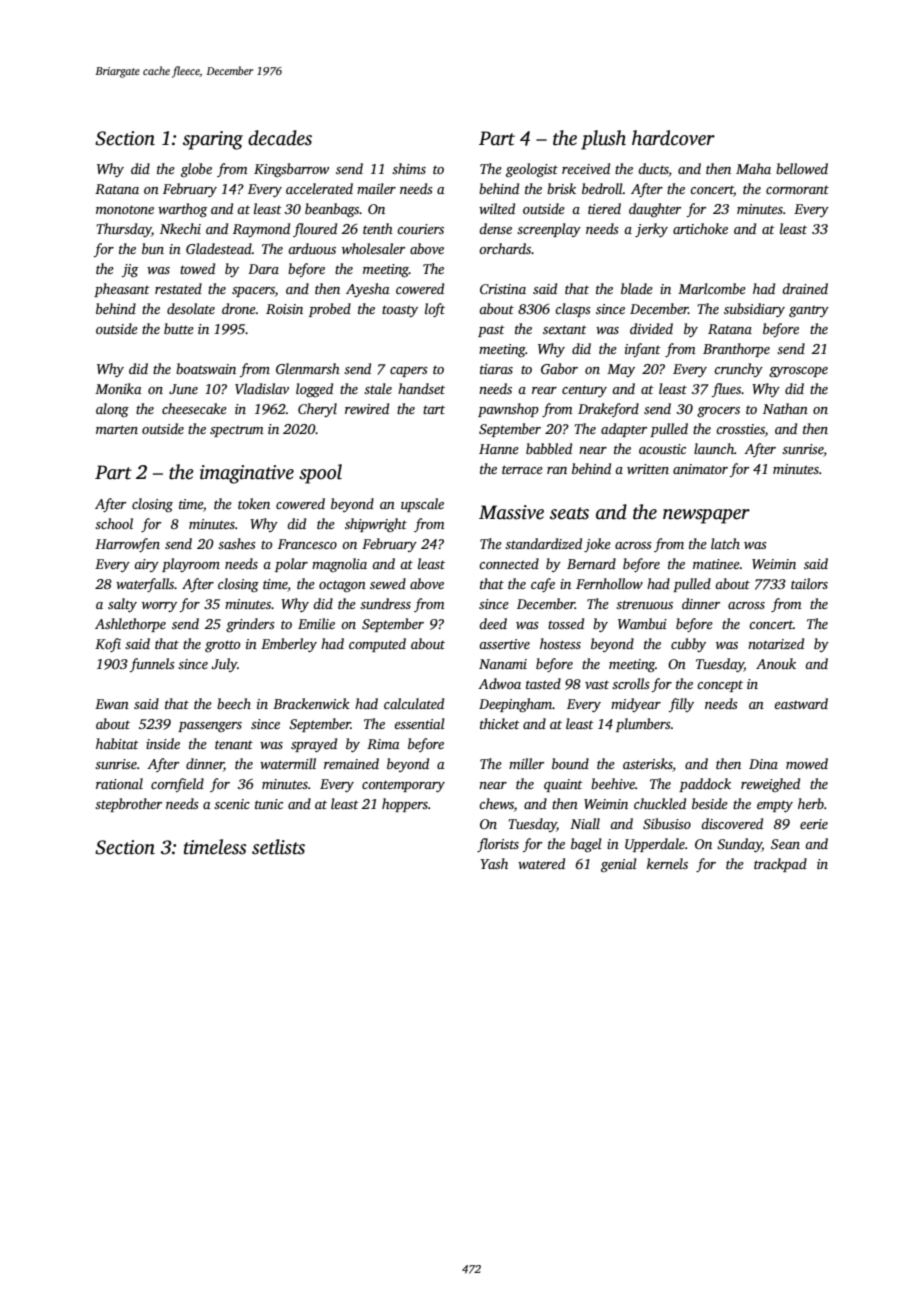  Describe the element at coordinates (494, 863) in the screenshot. I see `Yash` at that location.
